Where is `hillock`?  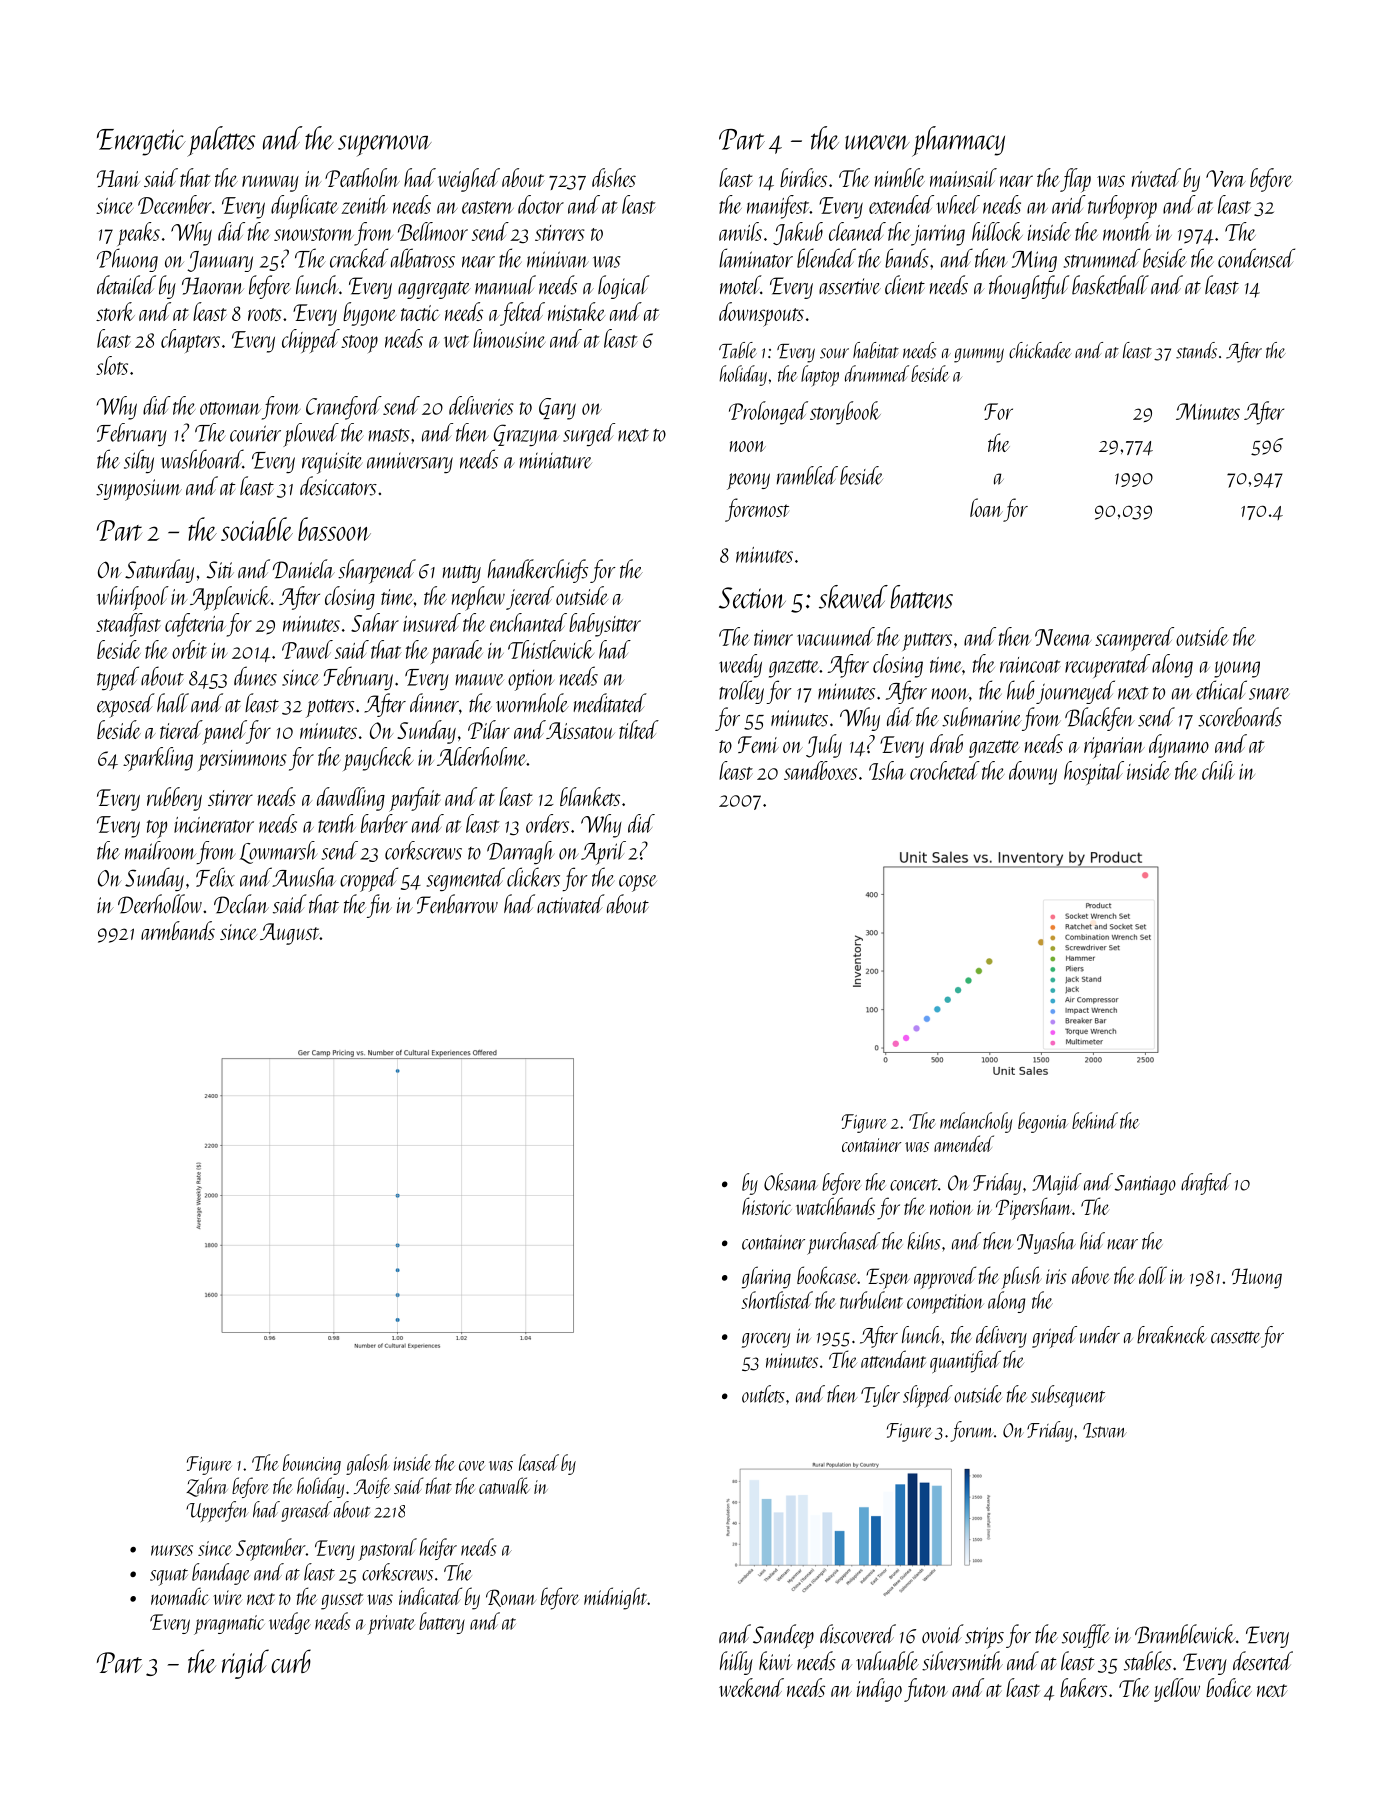
hillock is located at coordinates (997, 231).
